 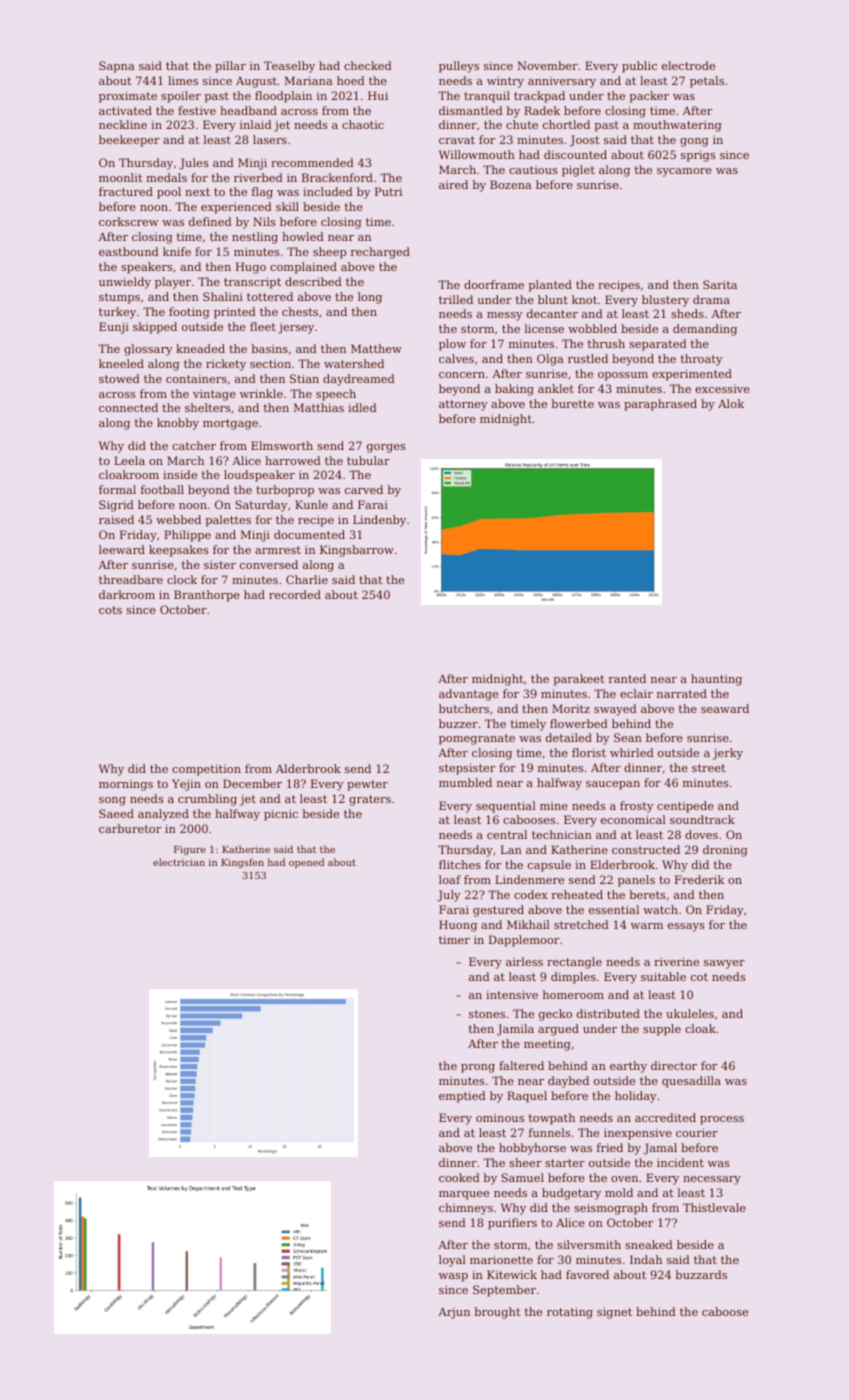 What do you see at coordinates (207, 596) in the screenshot?
I see `Branthorpe` at bounding box center [207, 596].
